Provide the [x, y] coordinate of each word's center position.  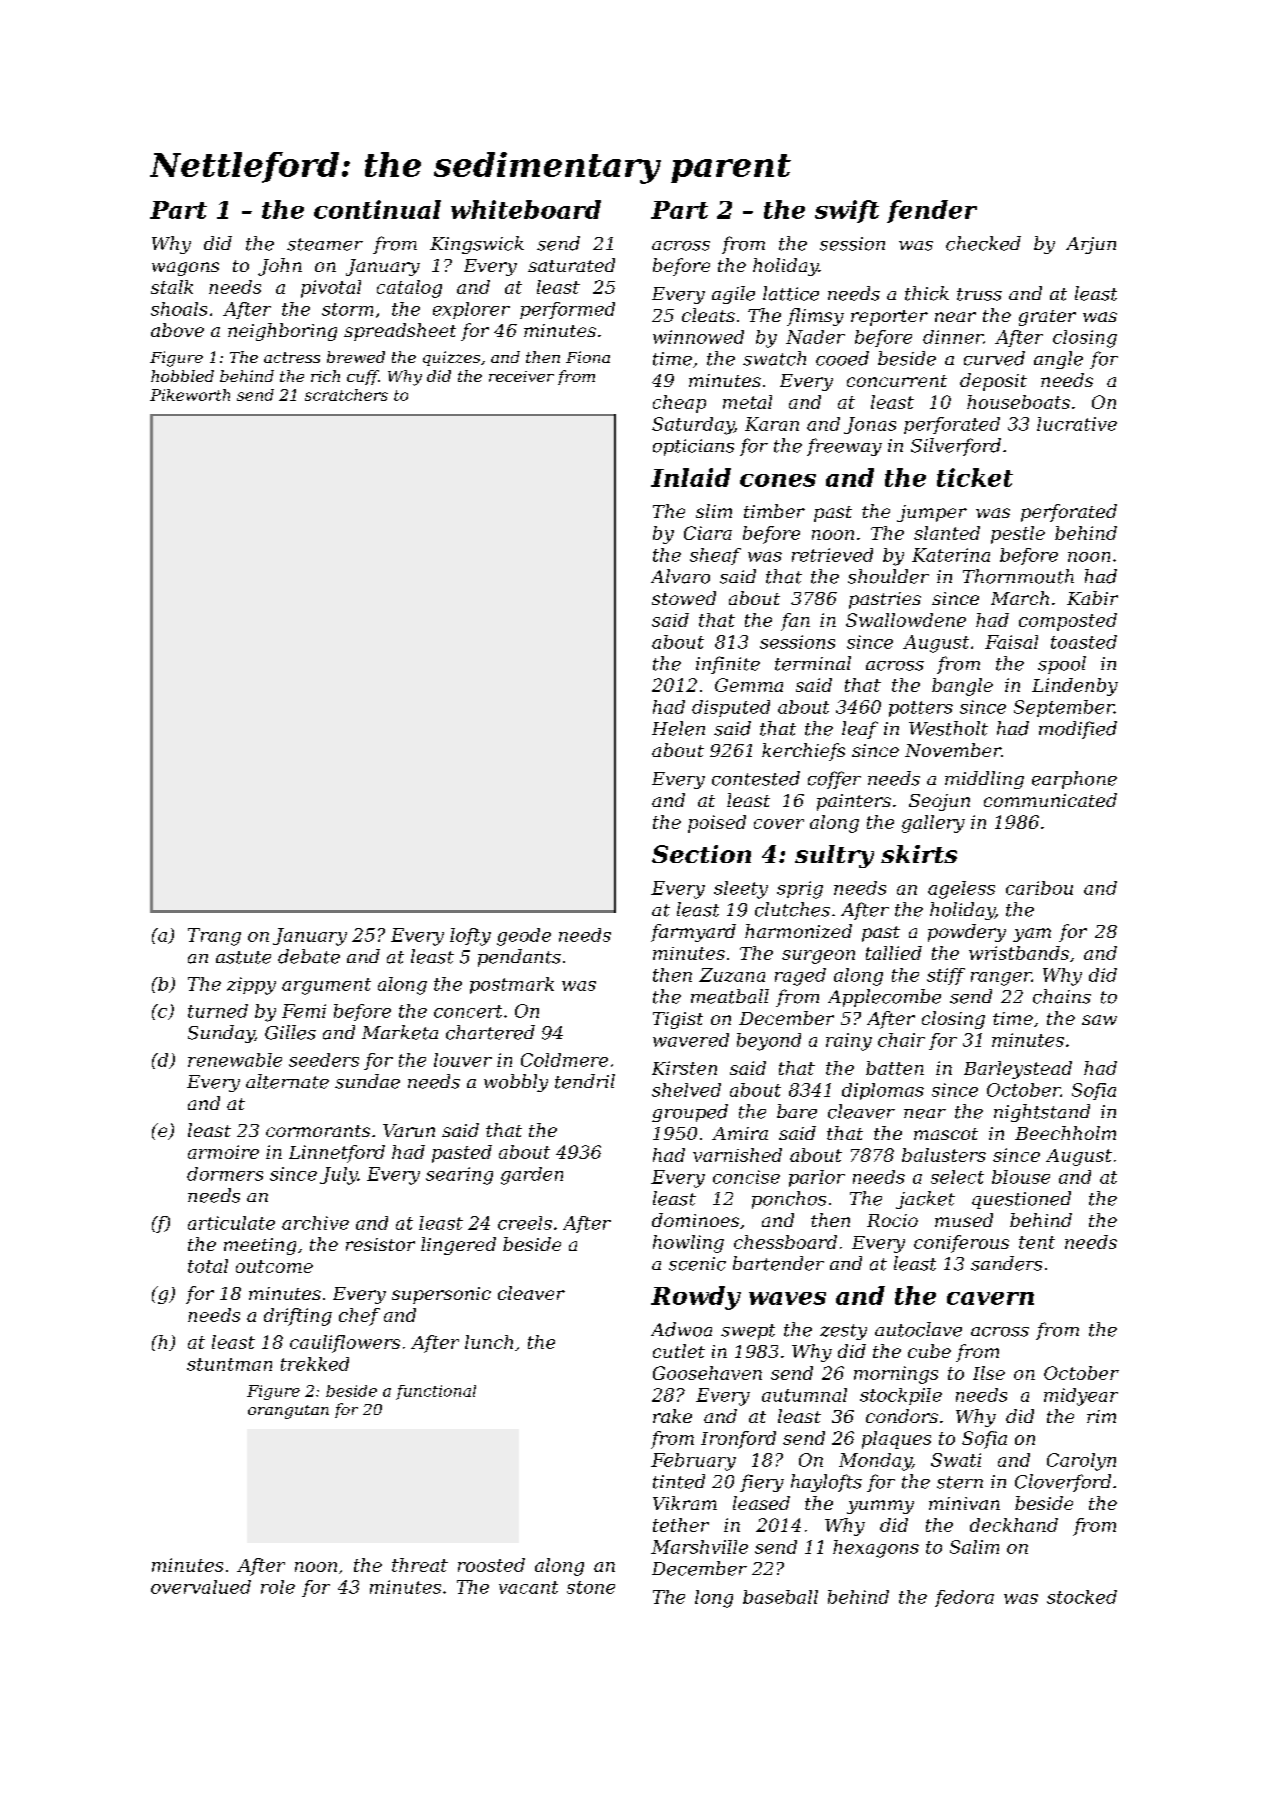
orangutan [288, 1412]
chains [1062, 996]
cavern [990, 1298]
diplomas [883, 1091]
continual [377, 209]
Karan [772, 424]
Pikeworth [190, 395]
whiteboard [526, 209]
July [339, 1176]
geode [524, 937]
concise [746, 1177]
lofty [470, 937]
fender [932, 211]
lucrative [1077, 424]
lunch [489, 1342]
